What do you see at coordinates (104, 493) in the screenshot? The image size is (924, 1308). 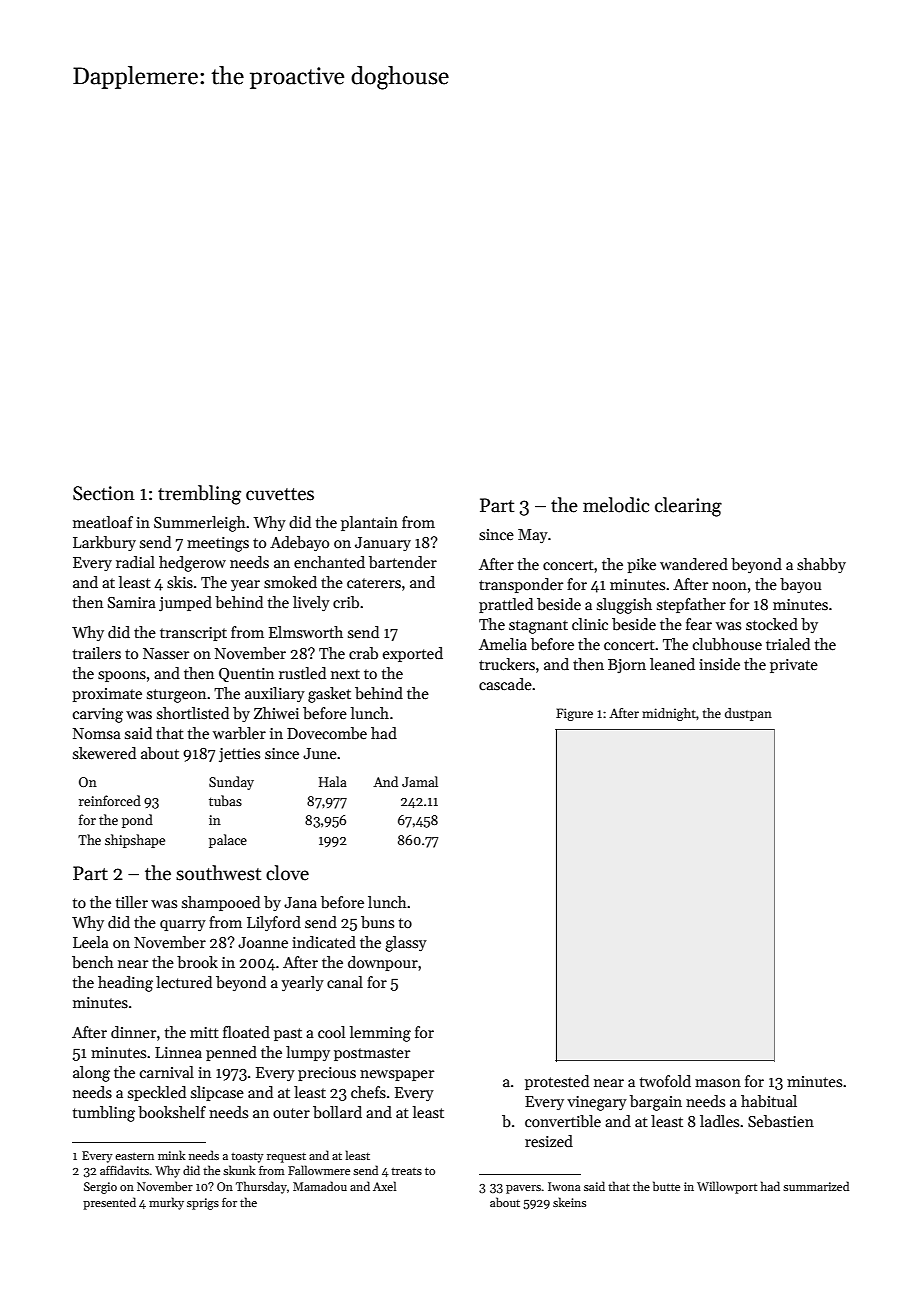 I see `Section` at bounding box center [104, 493].
